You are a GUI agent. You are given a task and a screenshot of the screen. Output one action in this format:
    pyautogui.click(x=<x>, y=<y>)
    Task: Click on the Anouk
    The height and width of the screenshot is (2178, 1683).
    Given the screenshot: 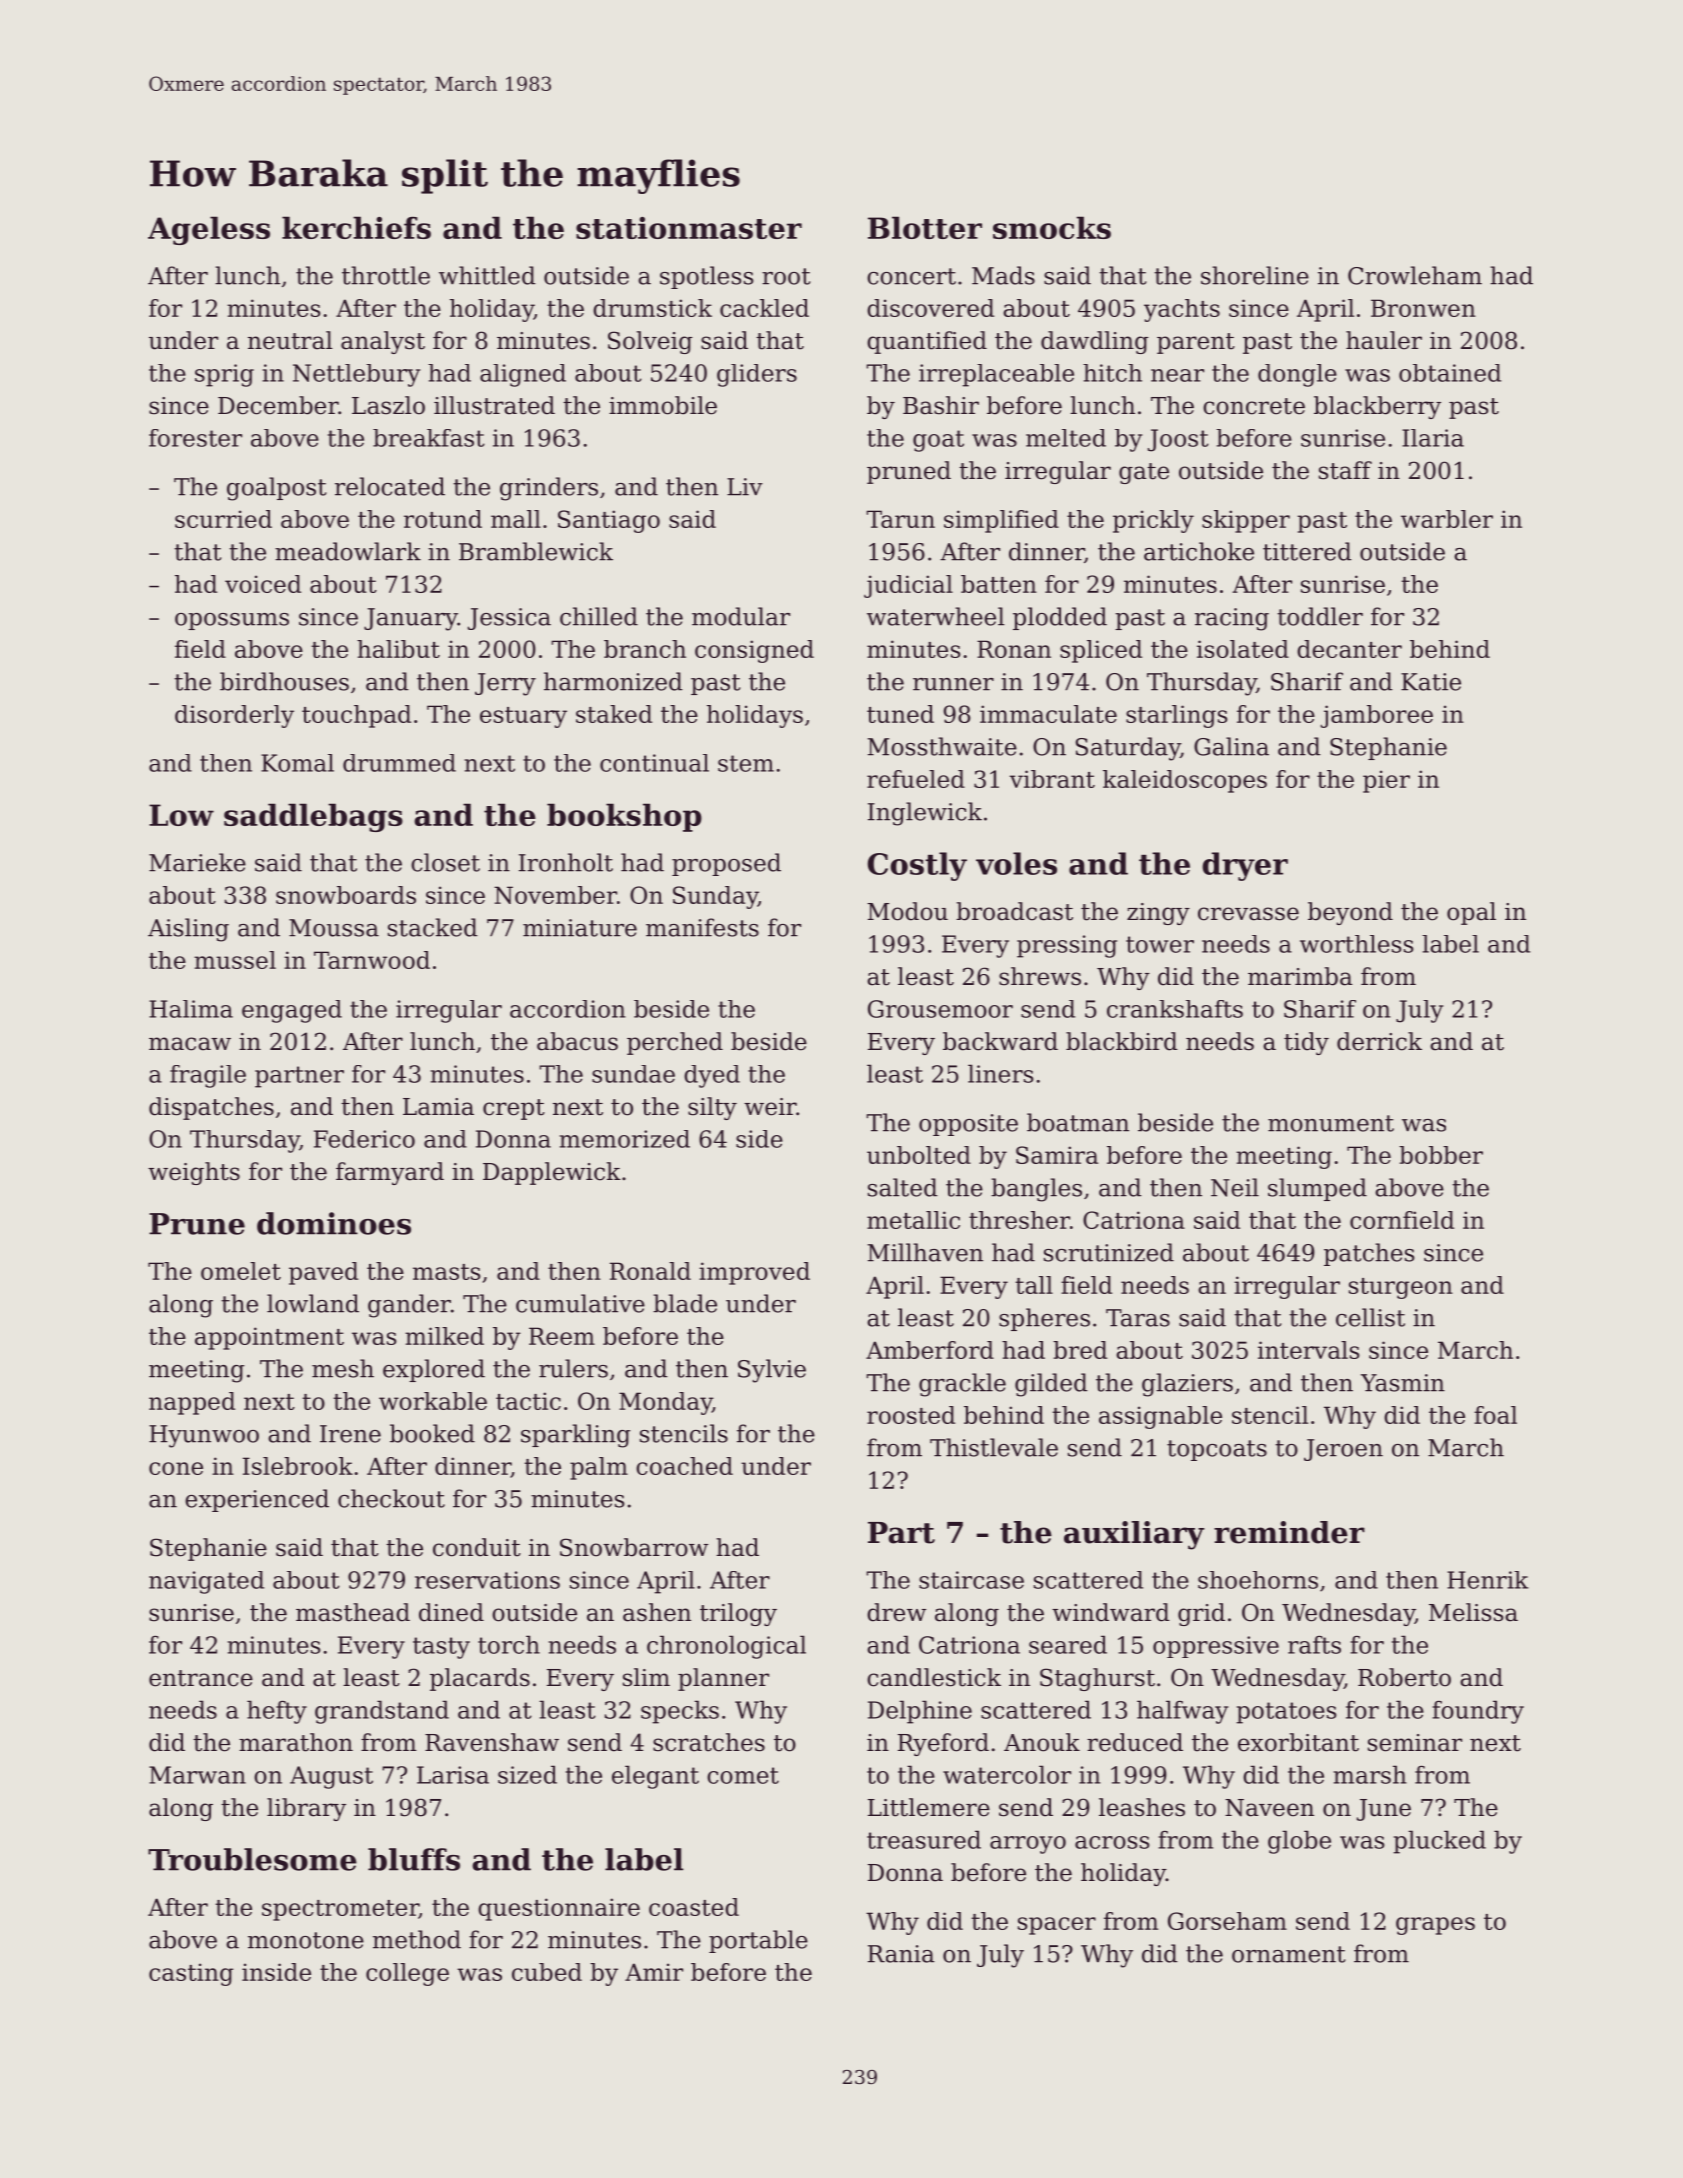 What is the action you would take?
    pyautogui.click(x=1042, y=1742)
